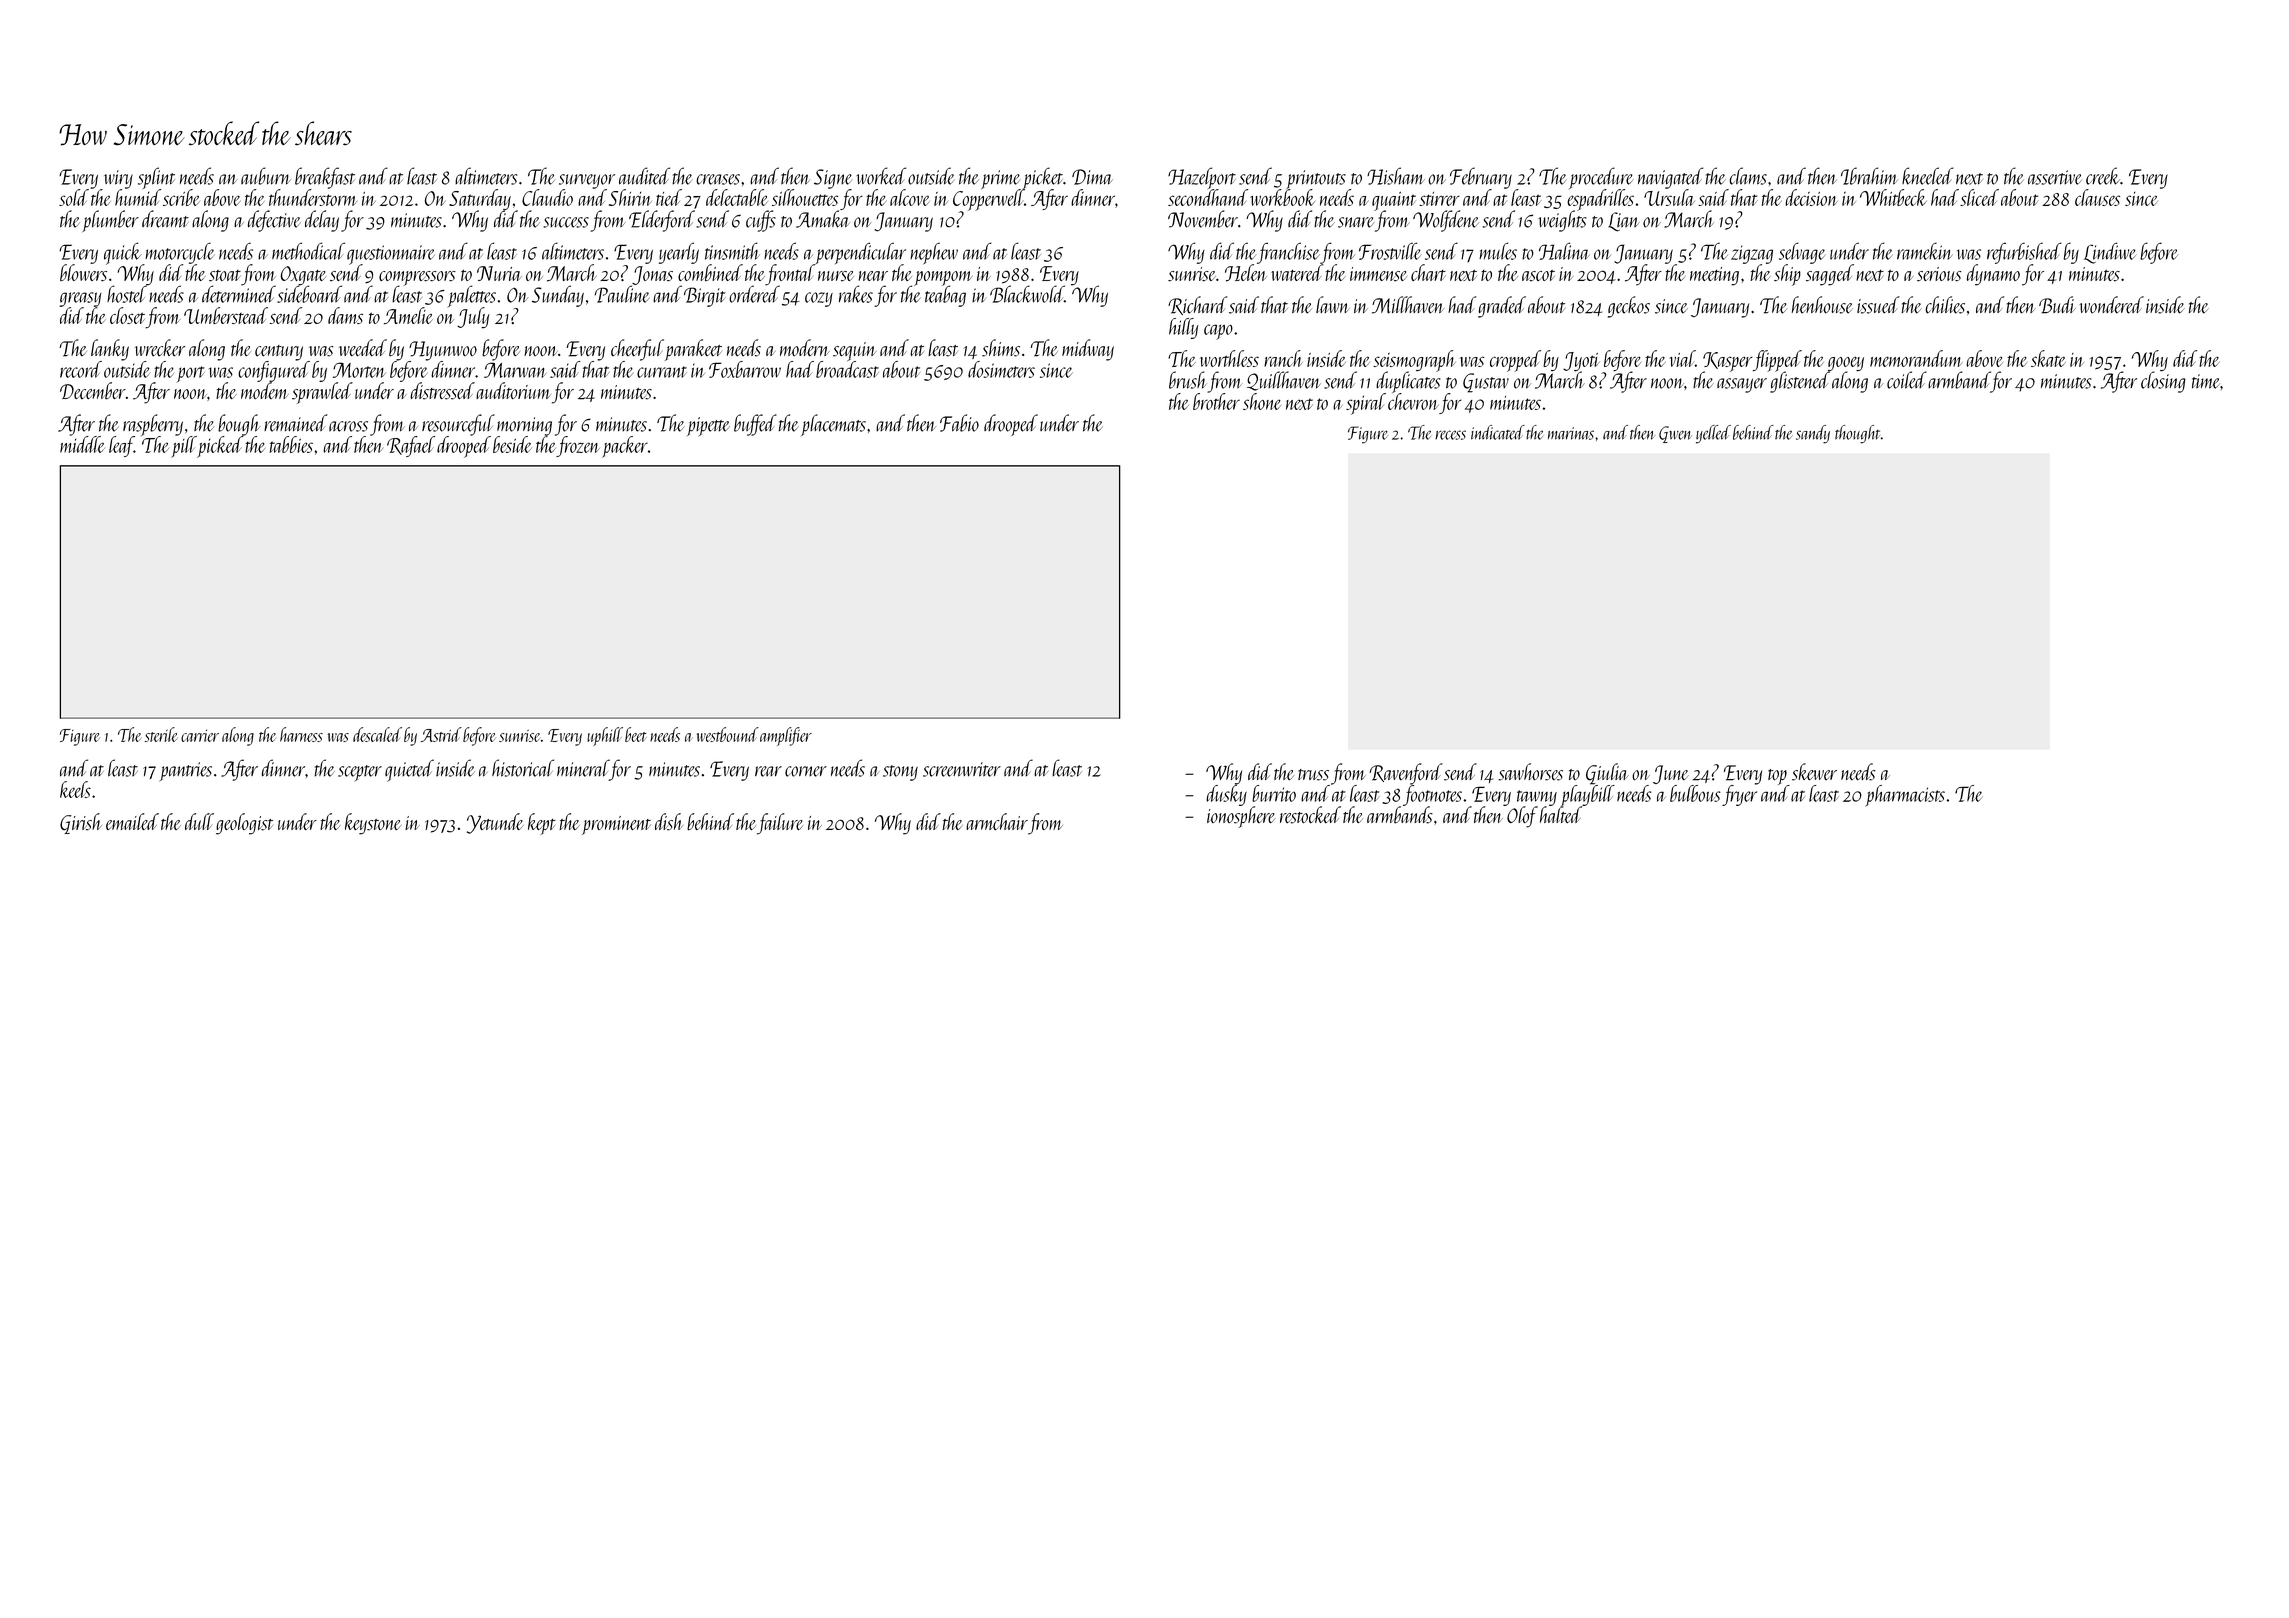 The width and height of the screenshot is (2289, 1618). What do you see at coordinates (1450, 435) in the screenshot?
I see `recess` at bounding box center [1450, 435].
